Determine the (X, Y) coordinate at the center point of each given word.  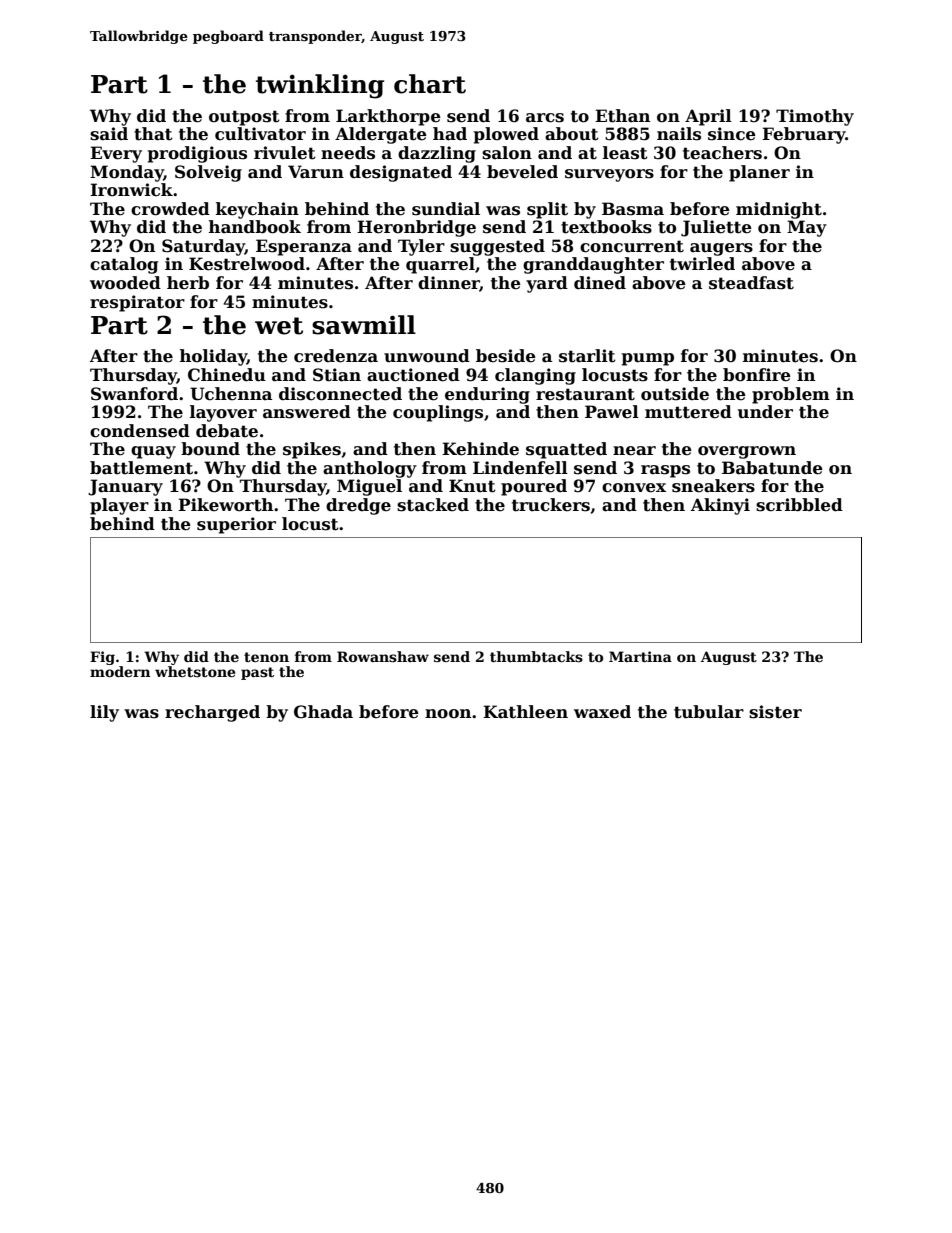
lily (104, 713)
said (109, 134)
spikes (312, 450)
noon (448, 714)
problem (791, 395)
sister (775, 712)
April (708, 117)
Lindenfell (520, 468)
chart (430, 84)
